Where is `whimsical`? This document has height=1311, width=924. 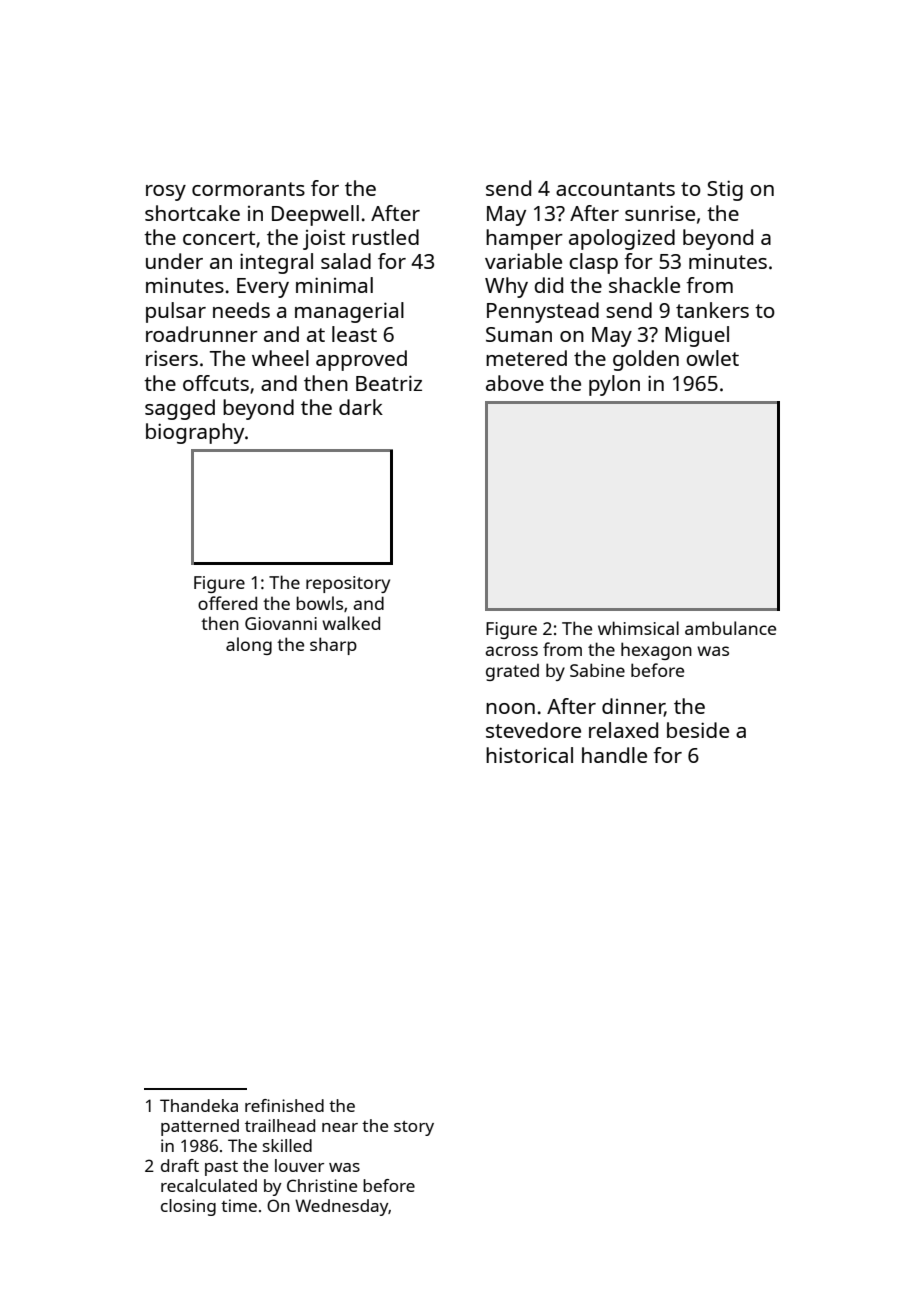
whimsical is located at coordinates (638, 628).
